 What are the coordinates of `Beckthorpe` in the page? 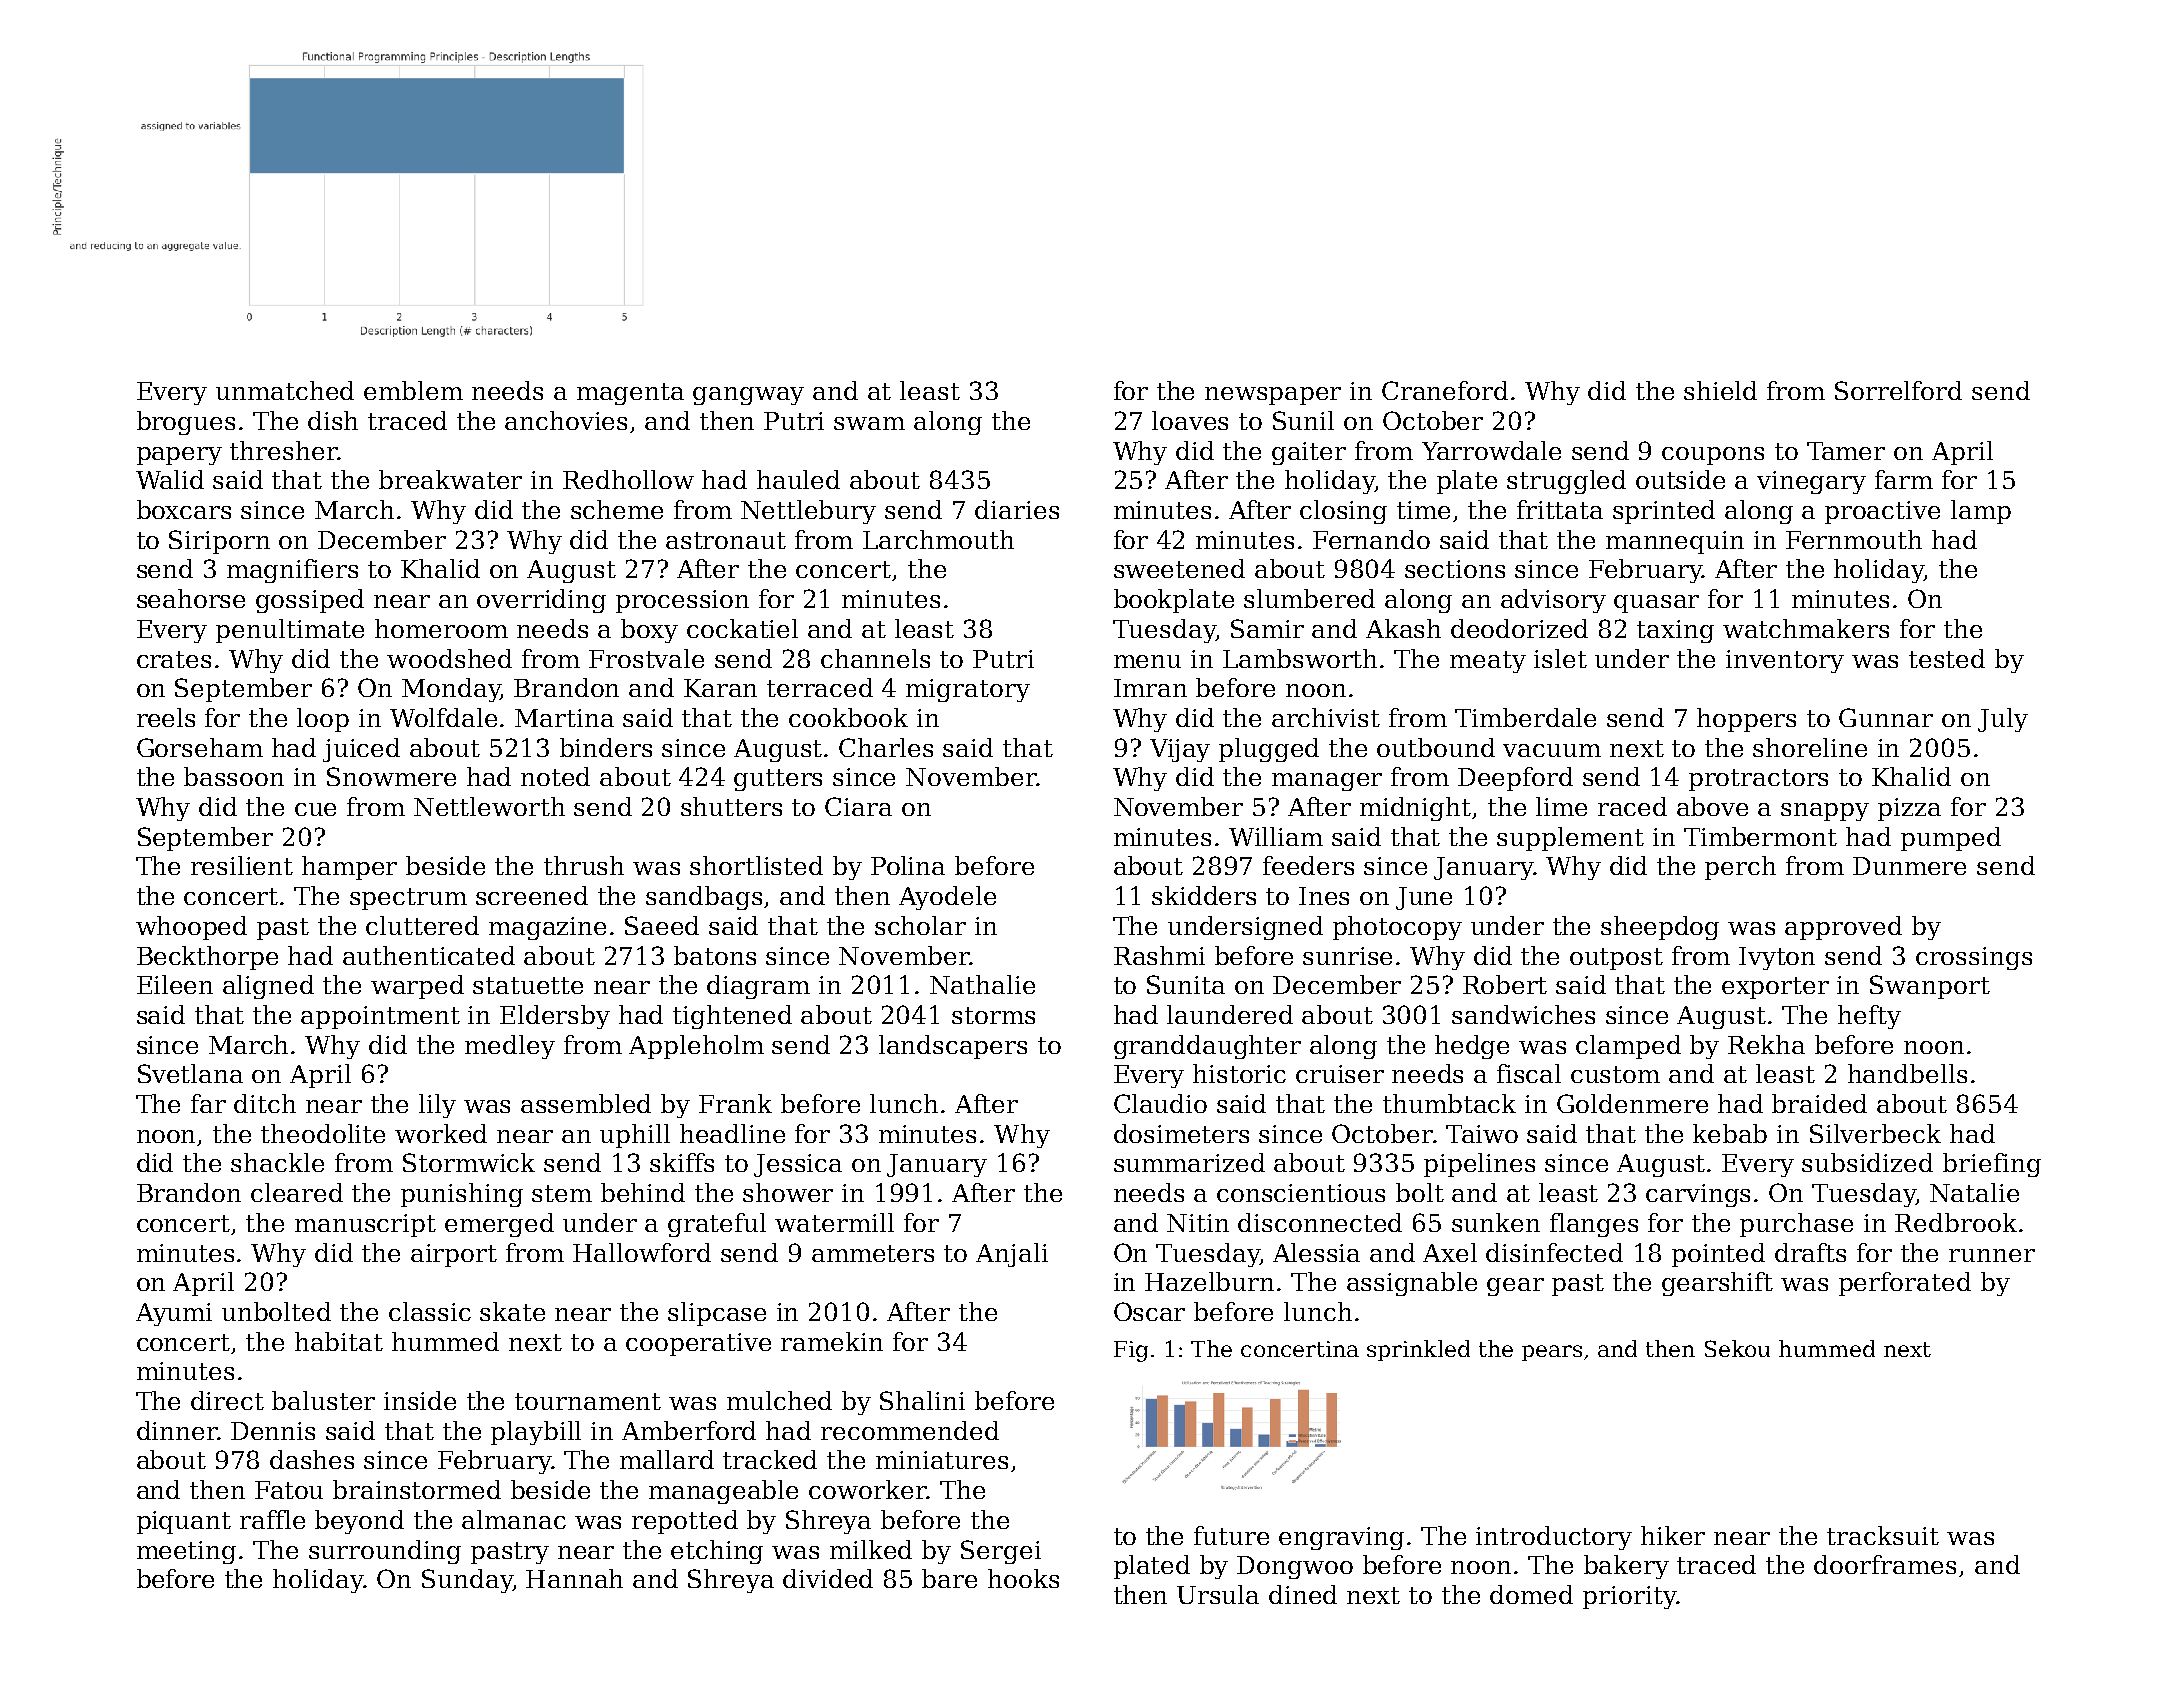 It's located at (207, 958).
